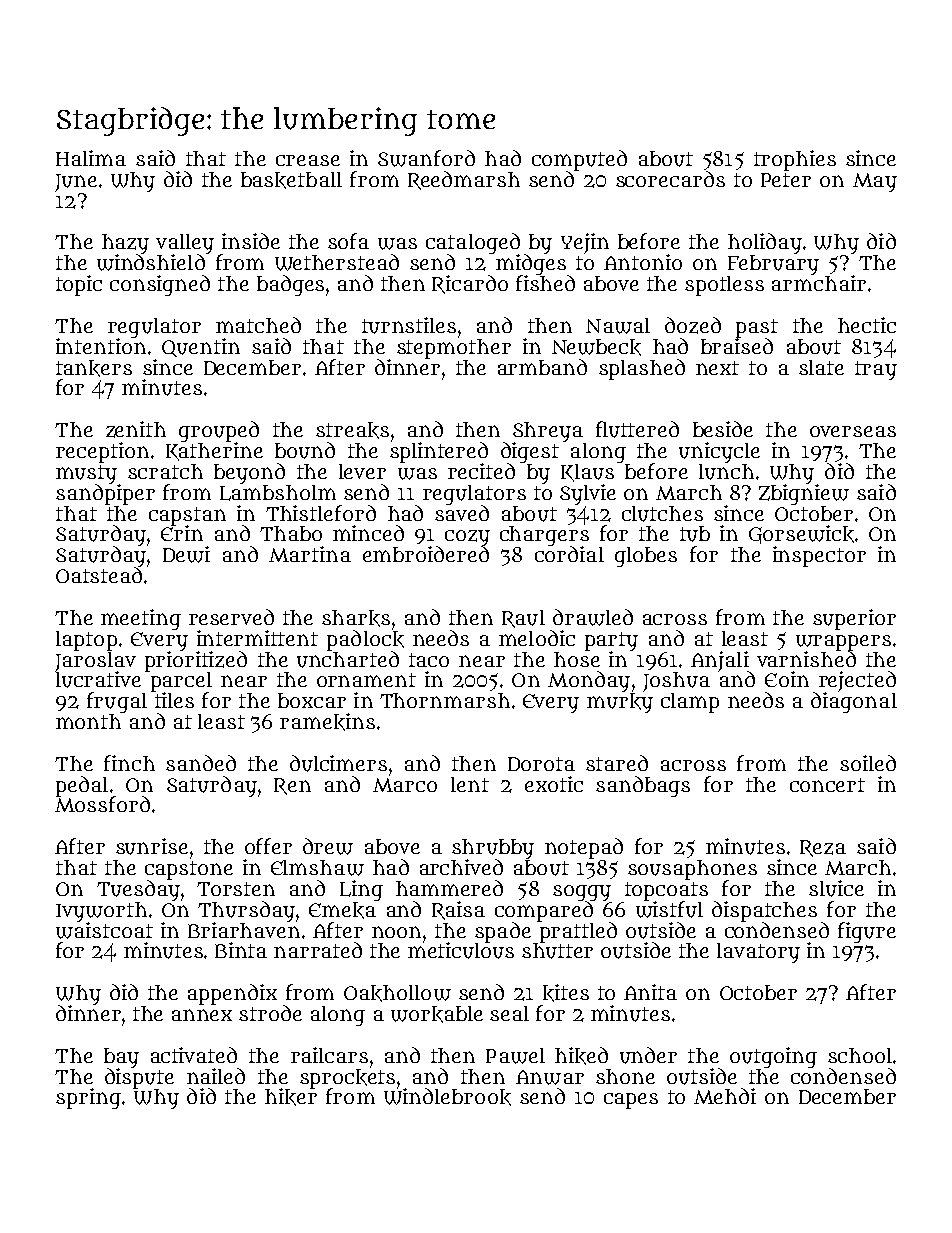 The image size is (952, 1233). I want to click on Windlebrook, so click(447, 1097).
